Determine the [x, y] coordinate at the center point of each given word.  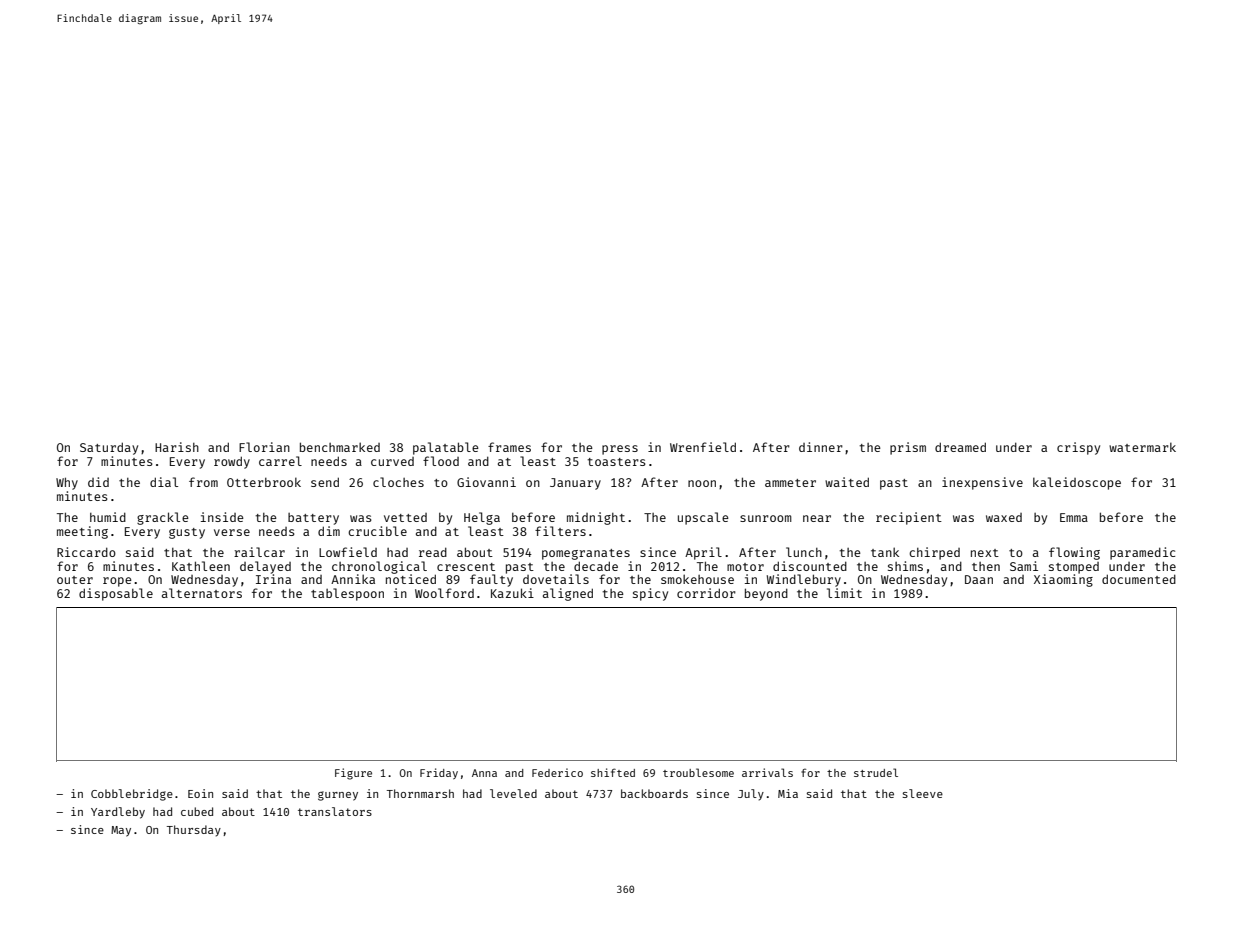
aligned [568, 594]
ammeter [790, 483]
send [325, 482]
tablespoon [347, 594]
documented [1139, 579]
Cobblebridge [132, 795]
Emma [1074, 517]
